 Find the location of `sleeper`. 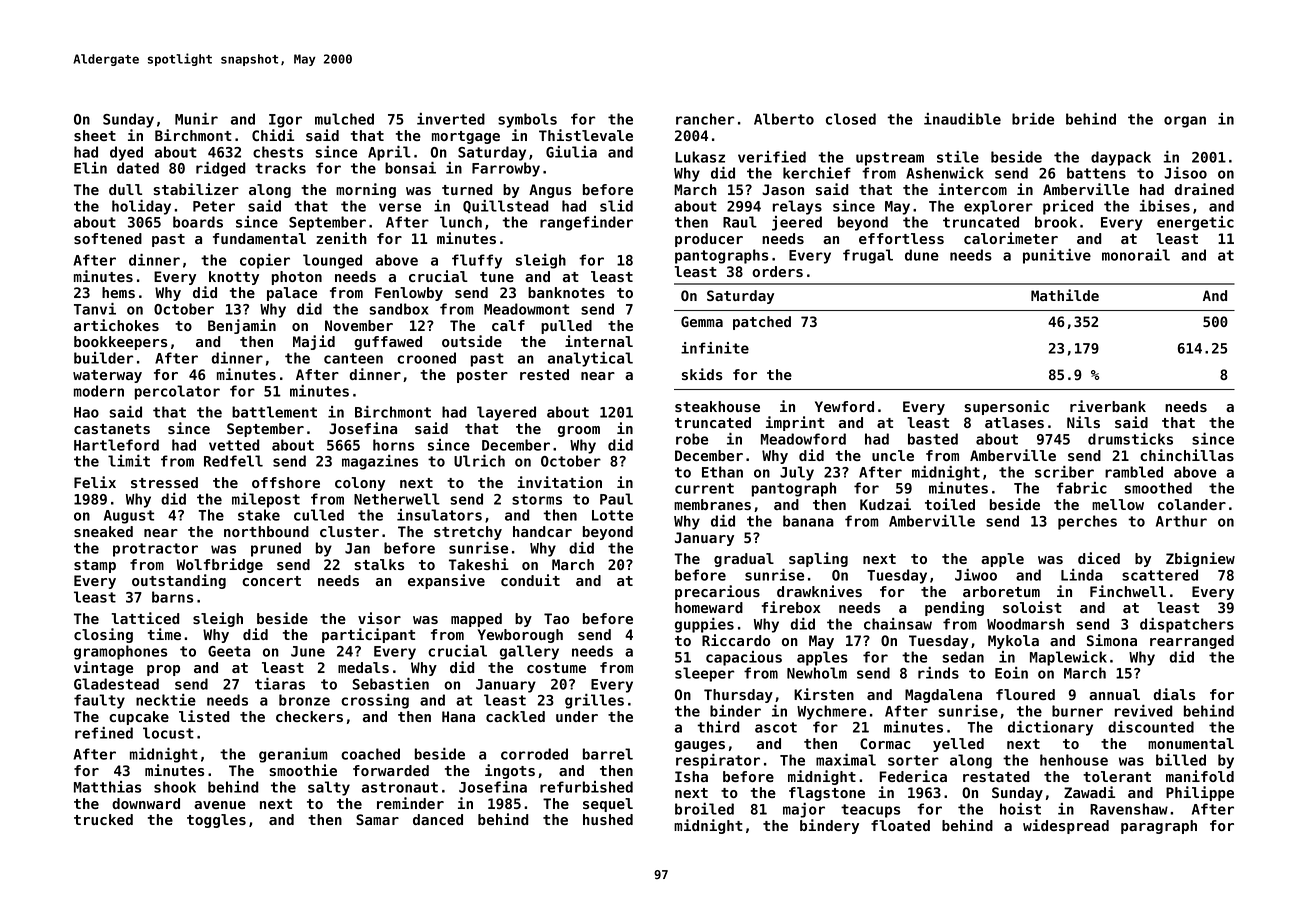

sleeper is located at coordinates (704, 674).
